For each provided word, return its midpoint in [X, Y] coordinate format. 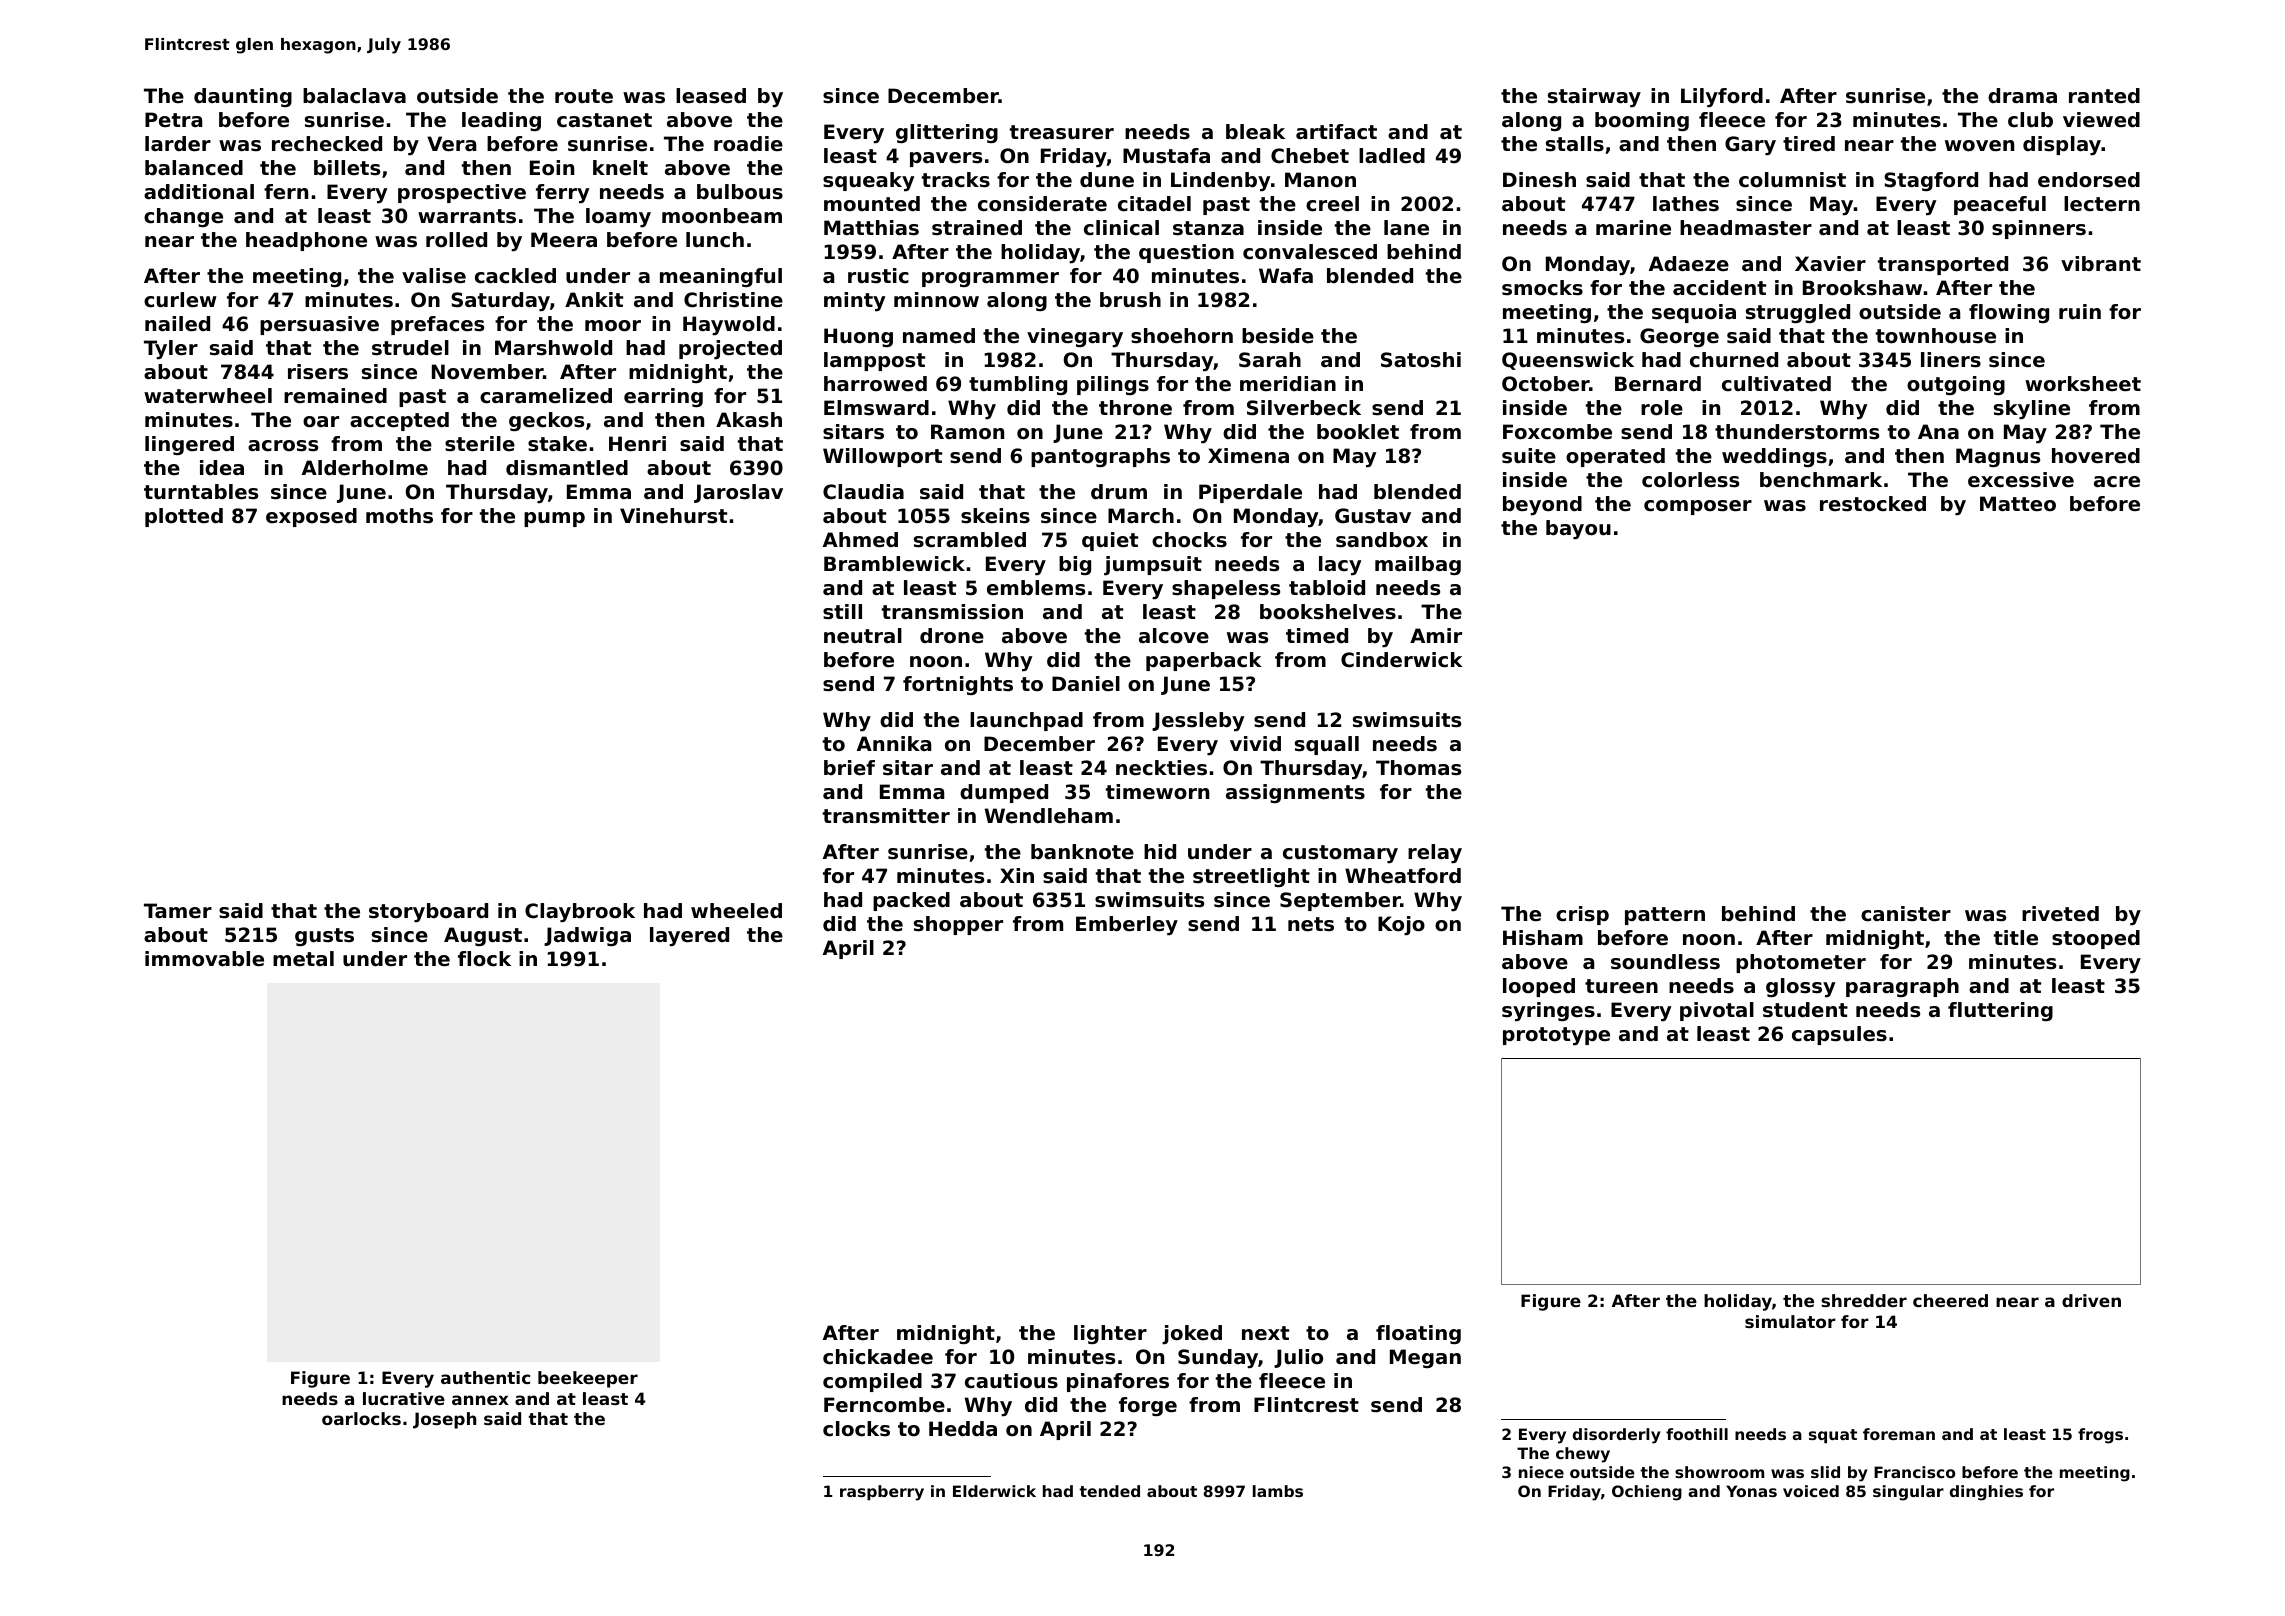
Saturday [500, 302]
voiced [1811, 1491]
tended [1109, 1491]
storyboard [428, 913]
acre [2117, 482]
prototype [1556, 1036]
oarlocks [361, 1418]
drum [1119, 492]
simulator [1790, 1321]
